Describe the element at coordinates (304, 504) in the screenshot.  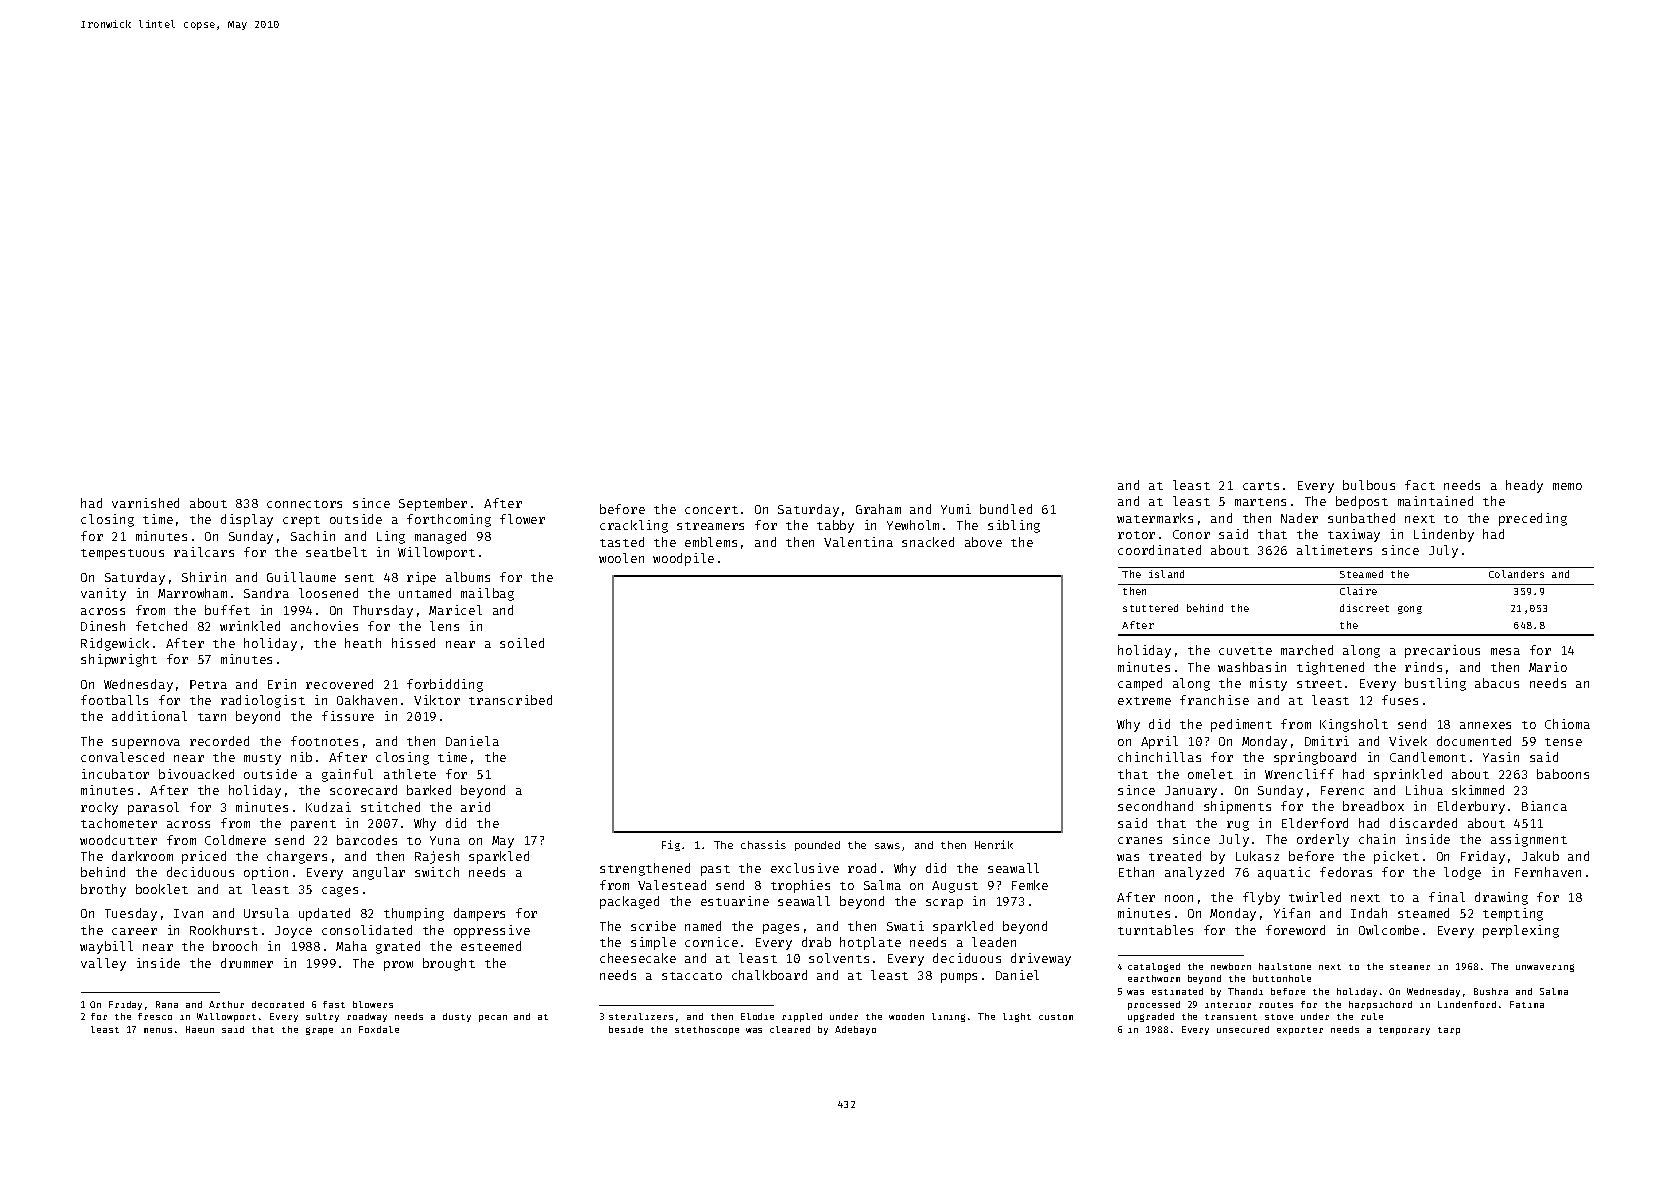
I see `connectors` at that location.
